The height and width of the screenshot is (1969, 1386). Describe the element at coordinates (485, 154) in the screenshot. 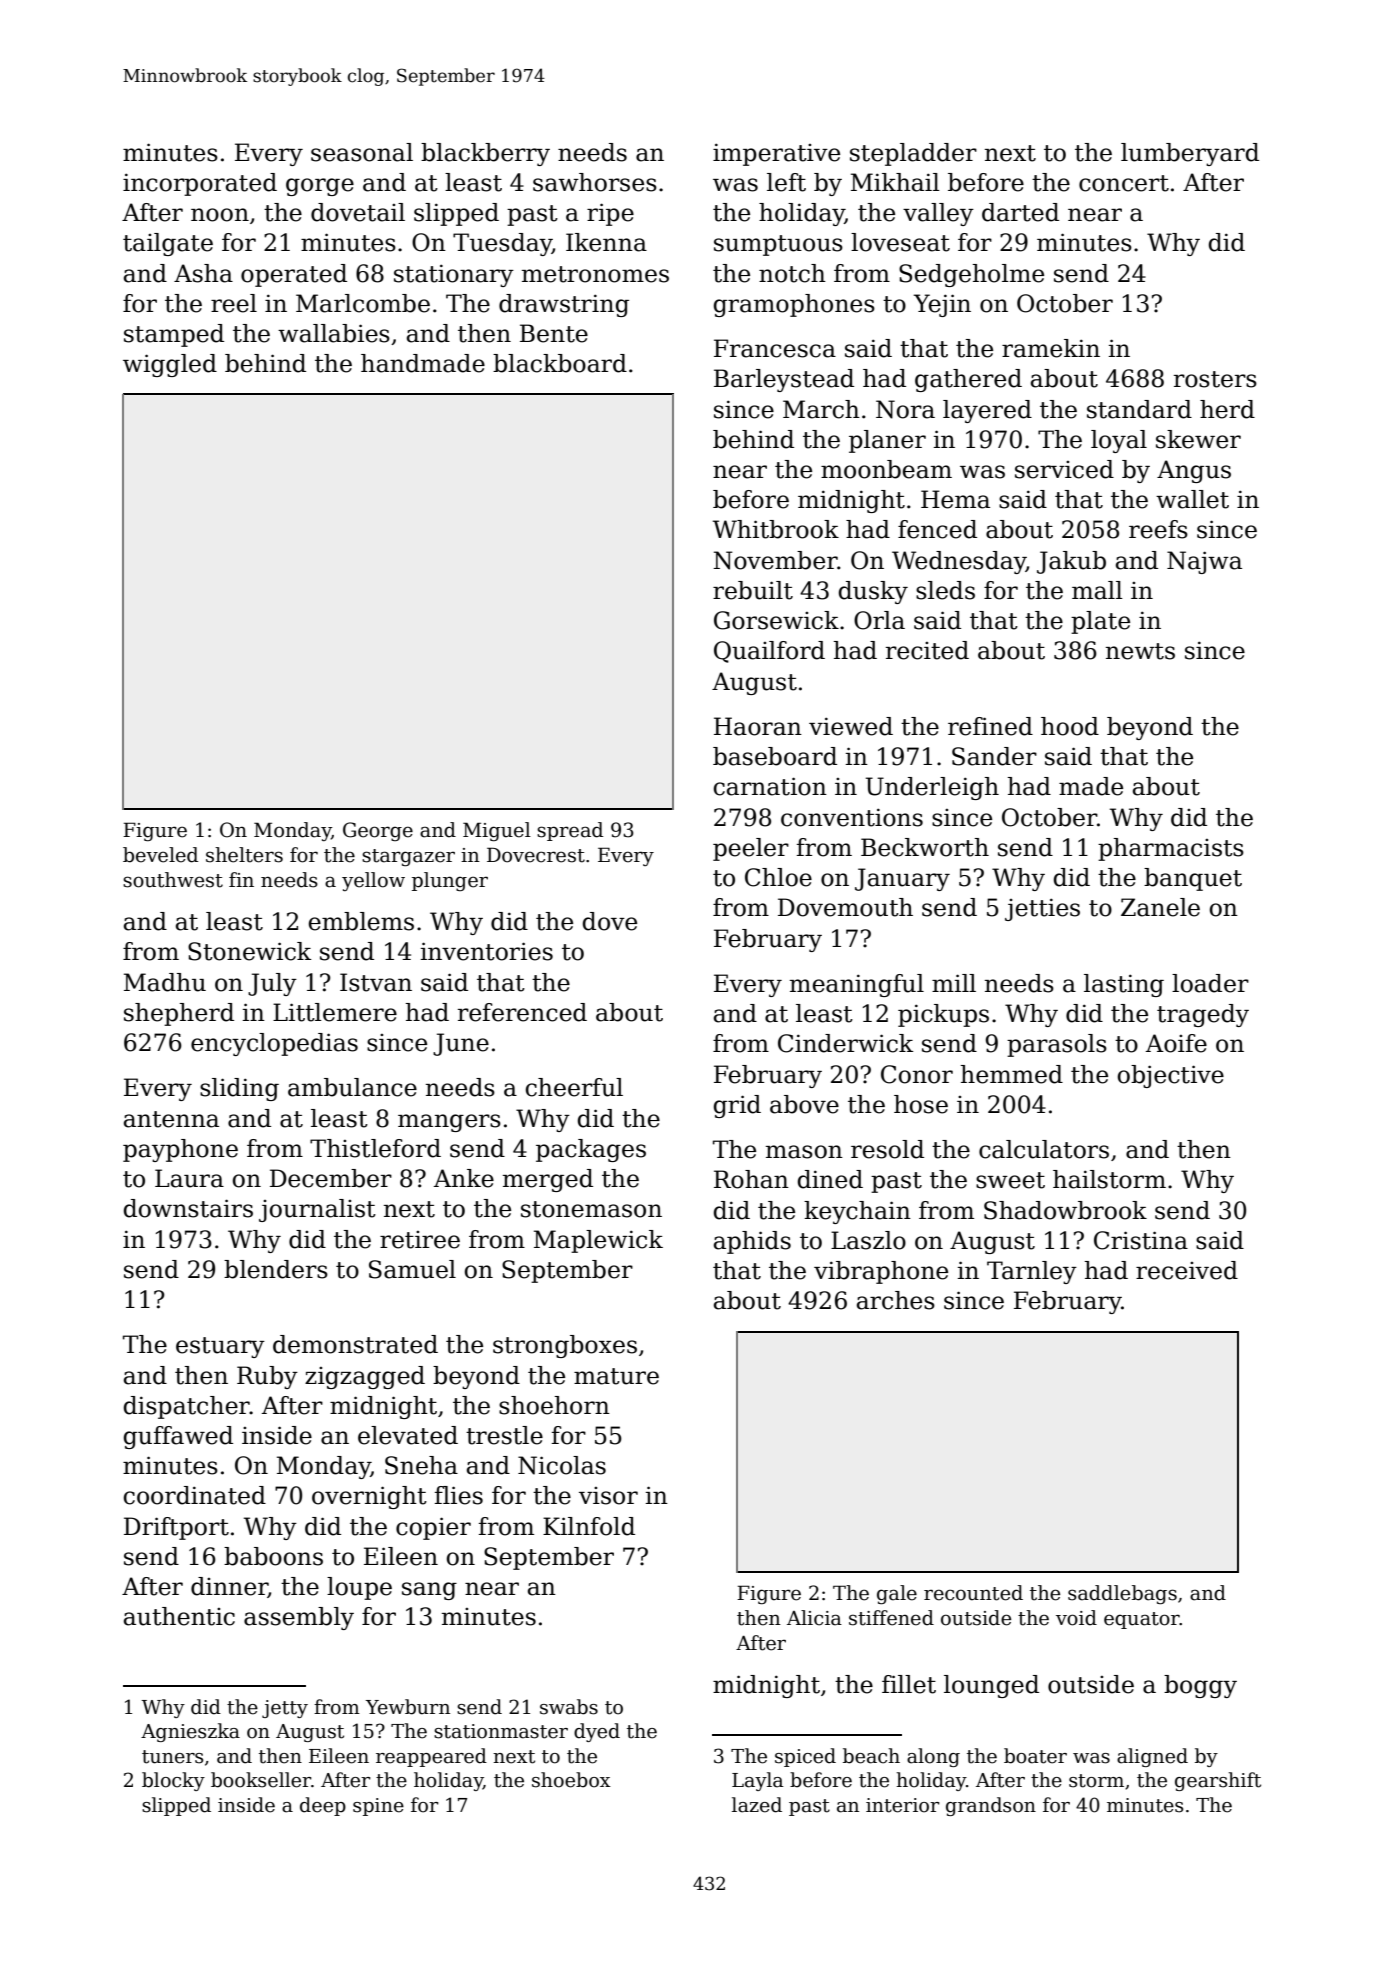

I see `blackberry` at that location.
